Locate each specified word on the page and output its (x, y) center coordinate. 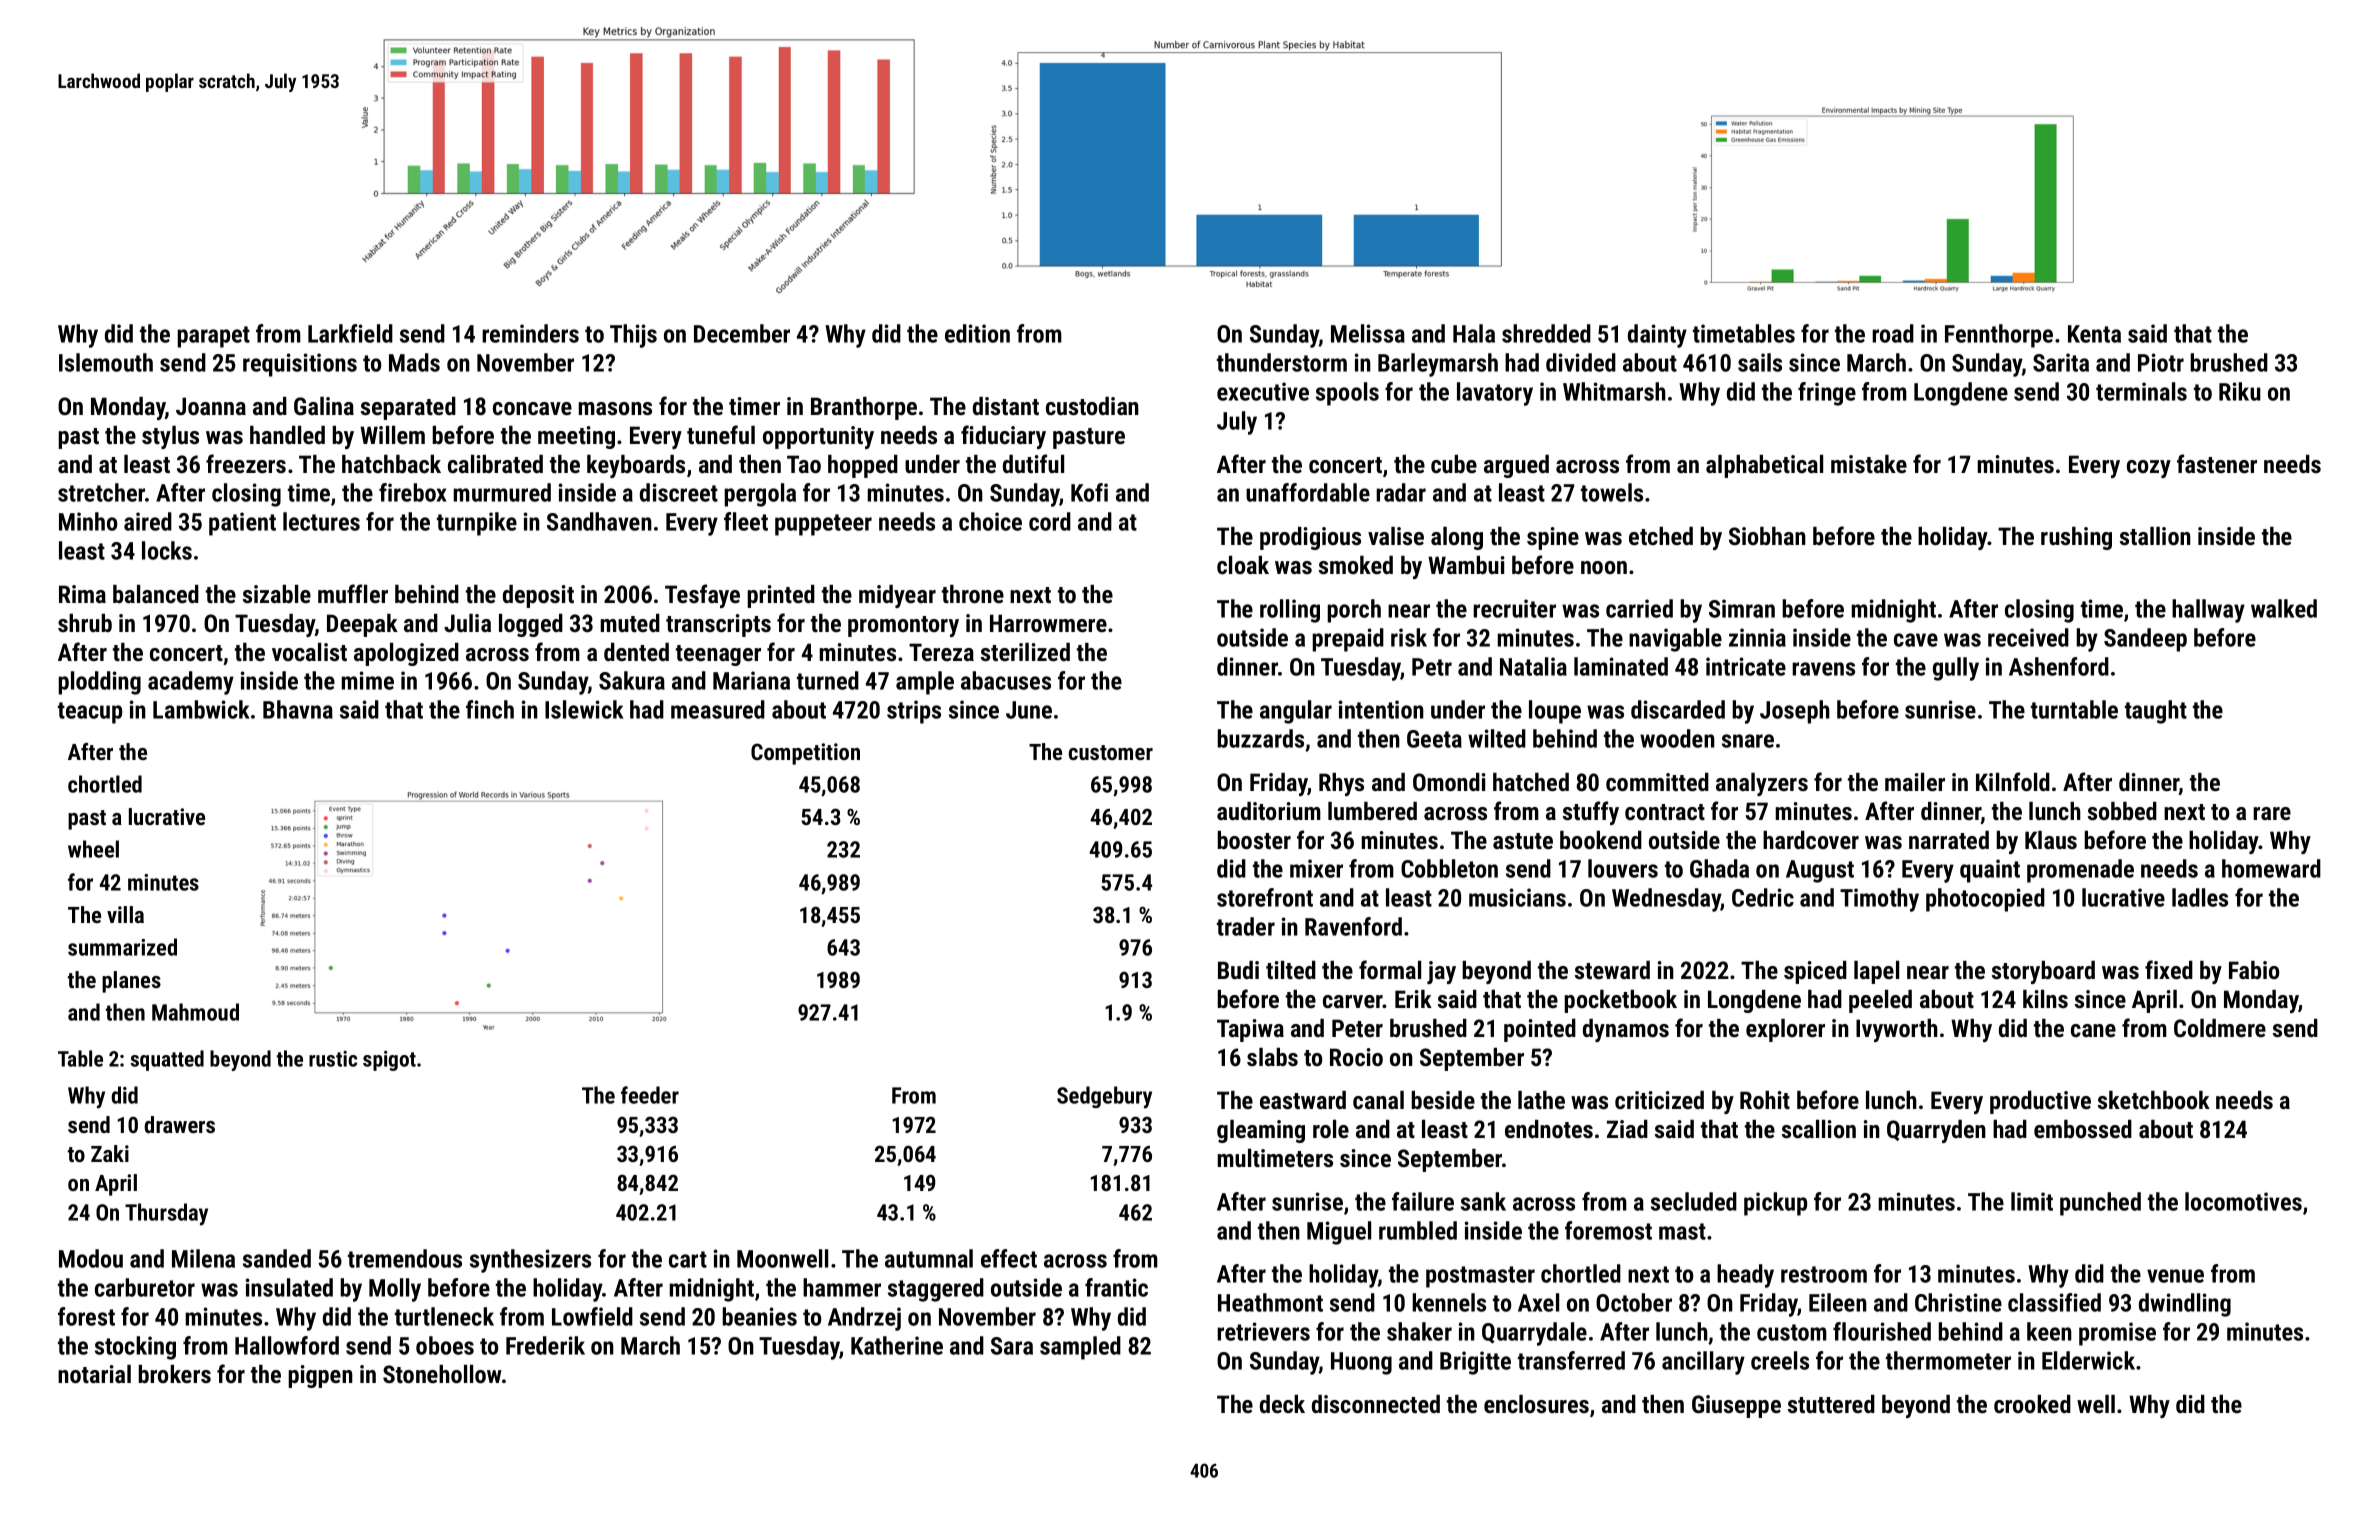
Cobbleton (1449, 868)
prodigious (1310, 538)
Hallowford (287, 1345)
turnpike (477, 524)
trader (1246, 926)
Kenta (2094, 334)
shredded (1546, 333)
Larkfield (350, 333)
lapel (1876, 972)
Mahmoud (195, 1012)
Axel (1538, 1302)
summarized (122, 947)
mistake (1869, 464)
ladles (2200, 897)
